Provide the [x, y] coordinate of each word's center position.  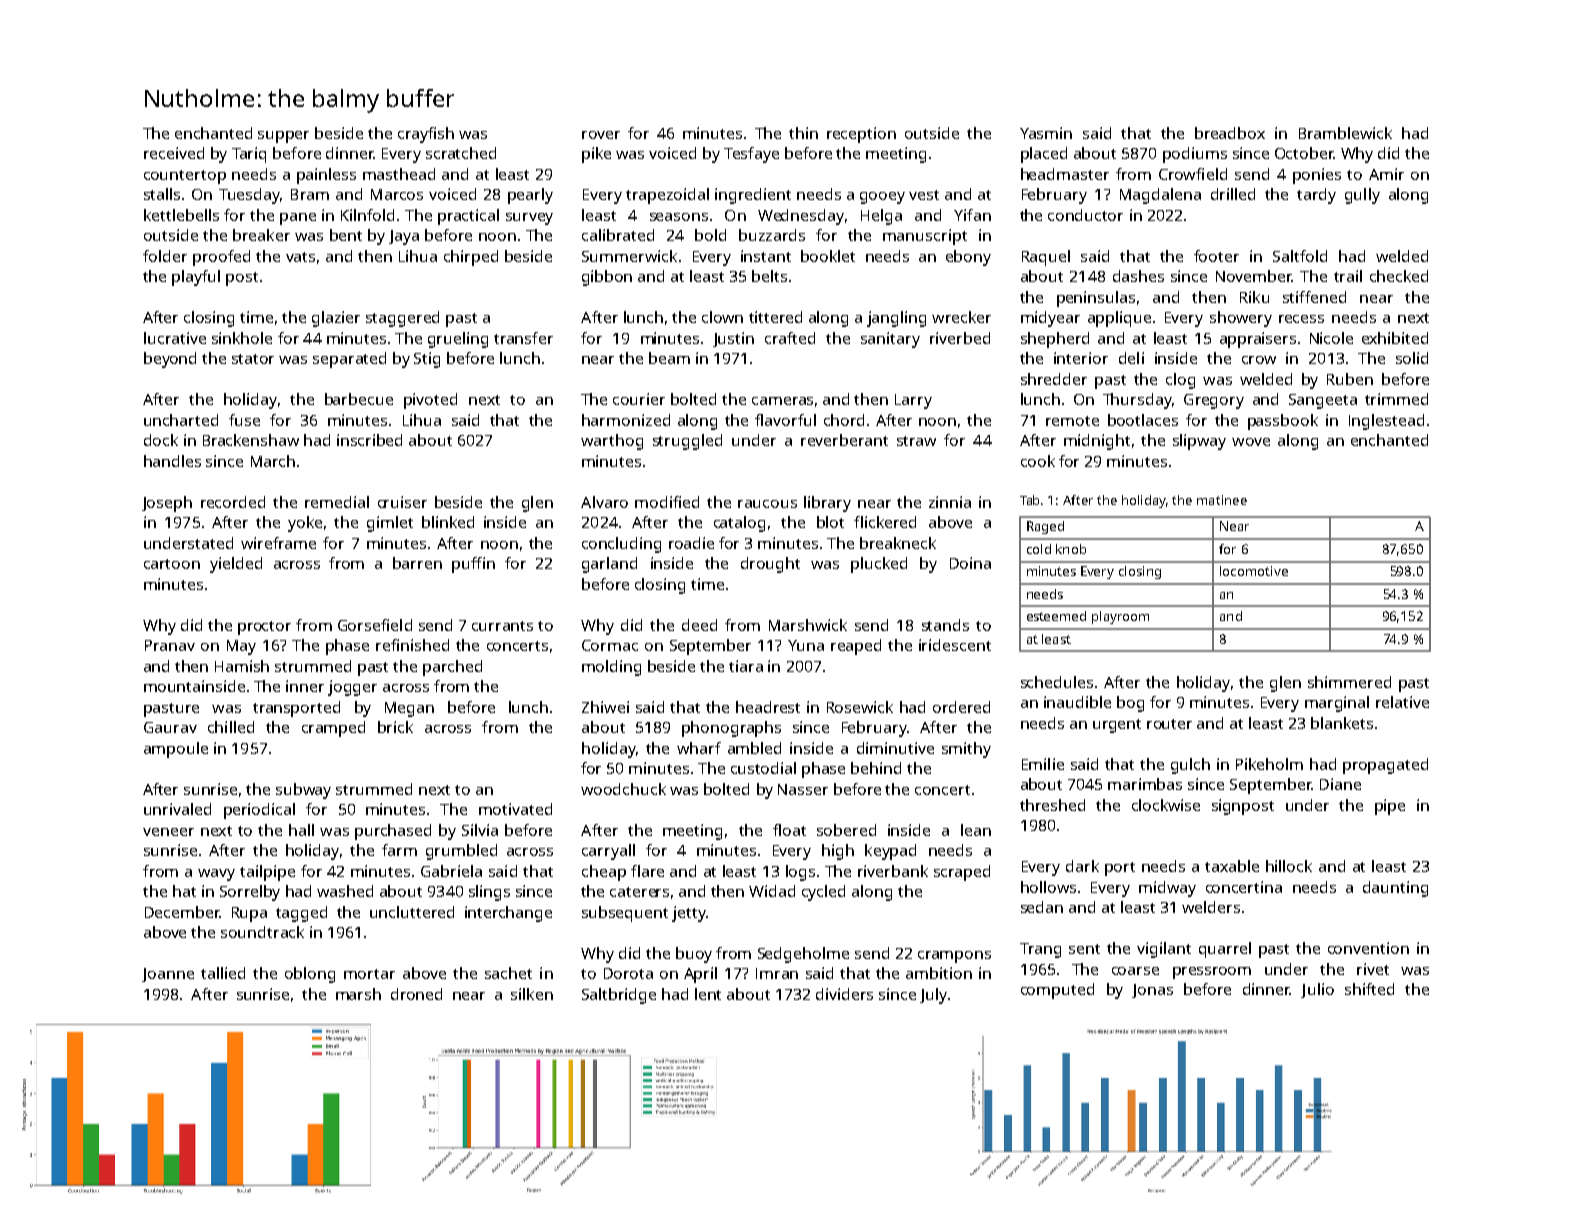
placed [1044, 155]
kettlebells [181, 215]
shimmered [1349, 682]
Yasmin [1046, 133]
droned [416, 994]
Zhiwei [605, 707]
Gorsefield [375, 625]
